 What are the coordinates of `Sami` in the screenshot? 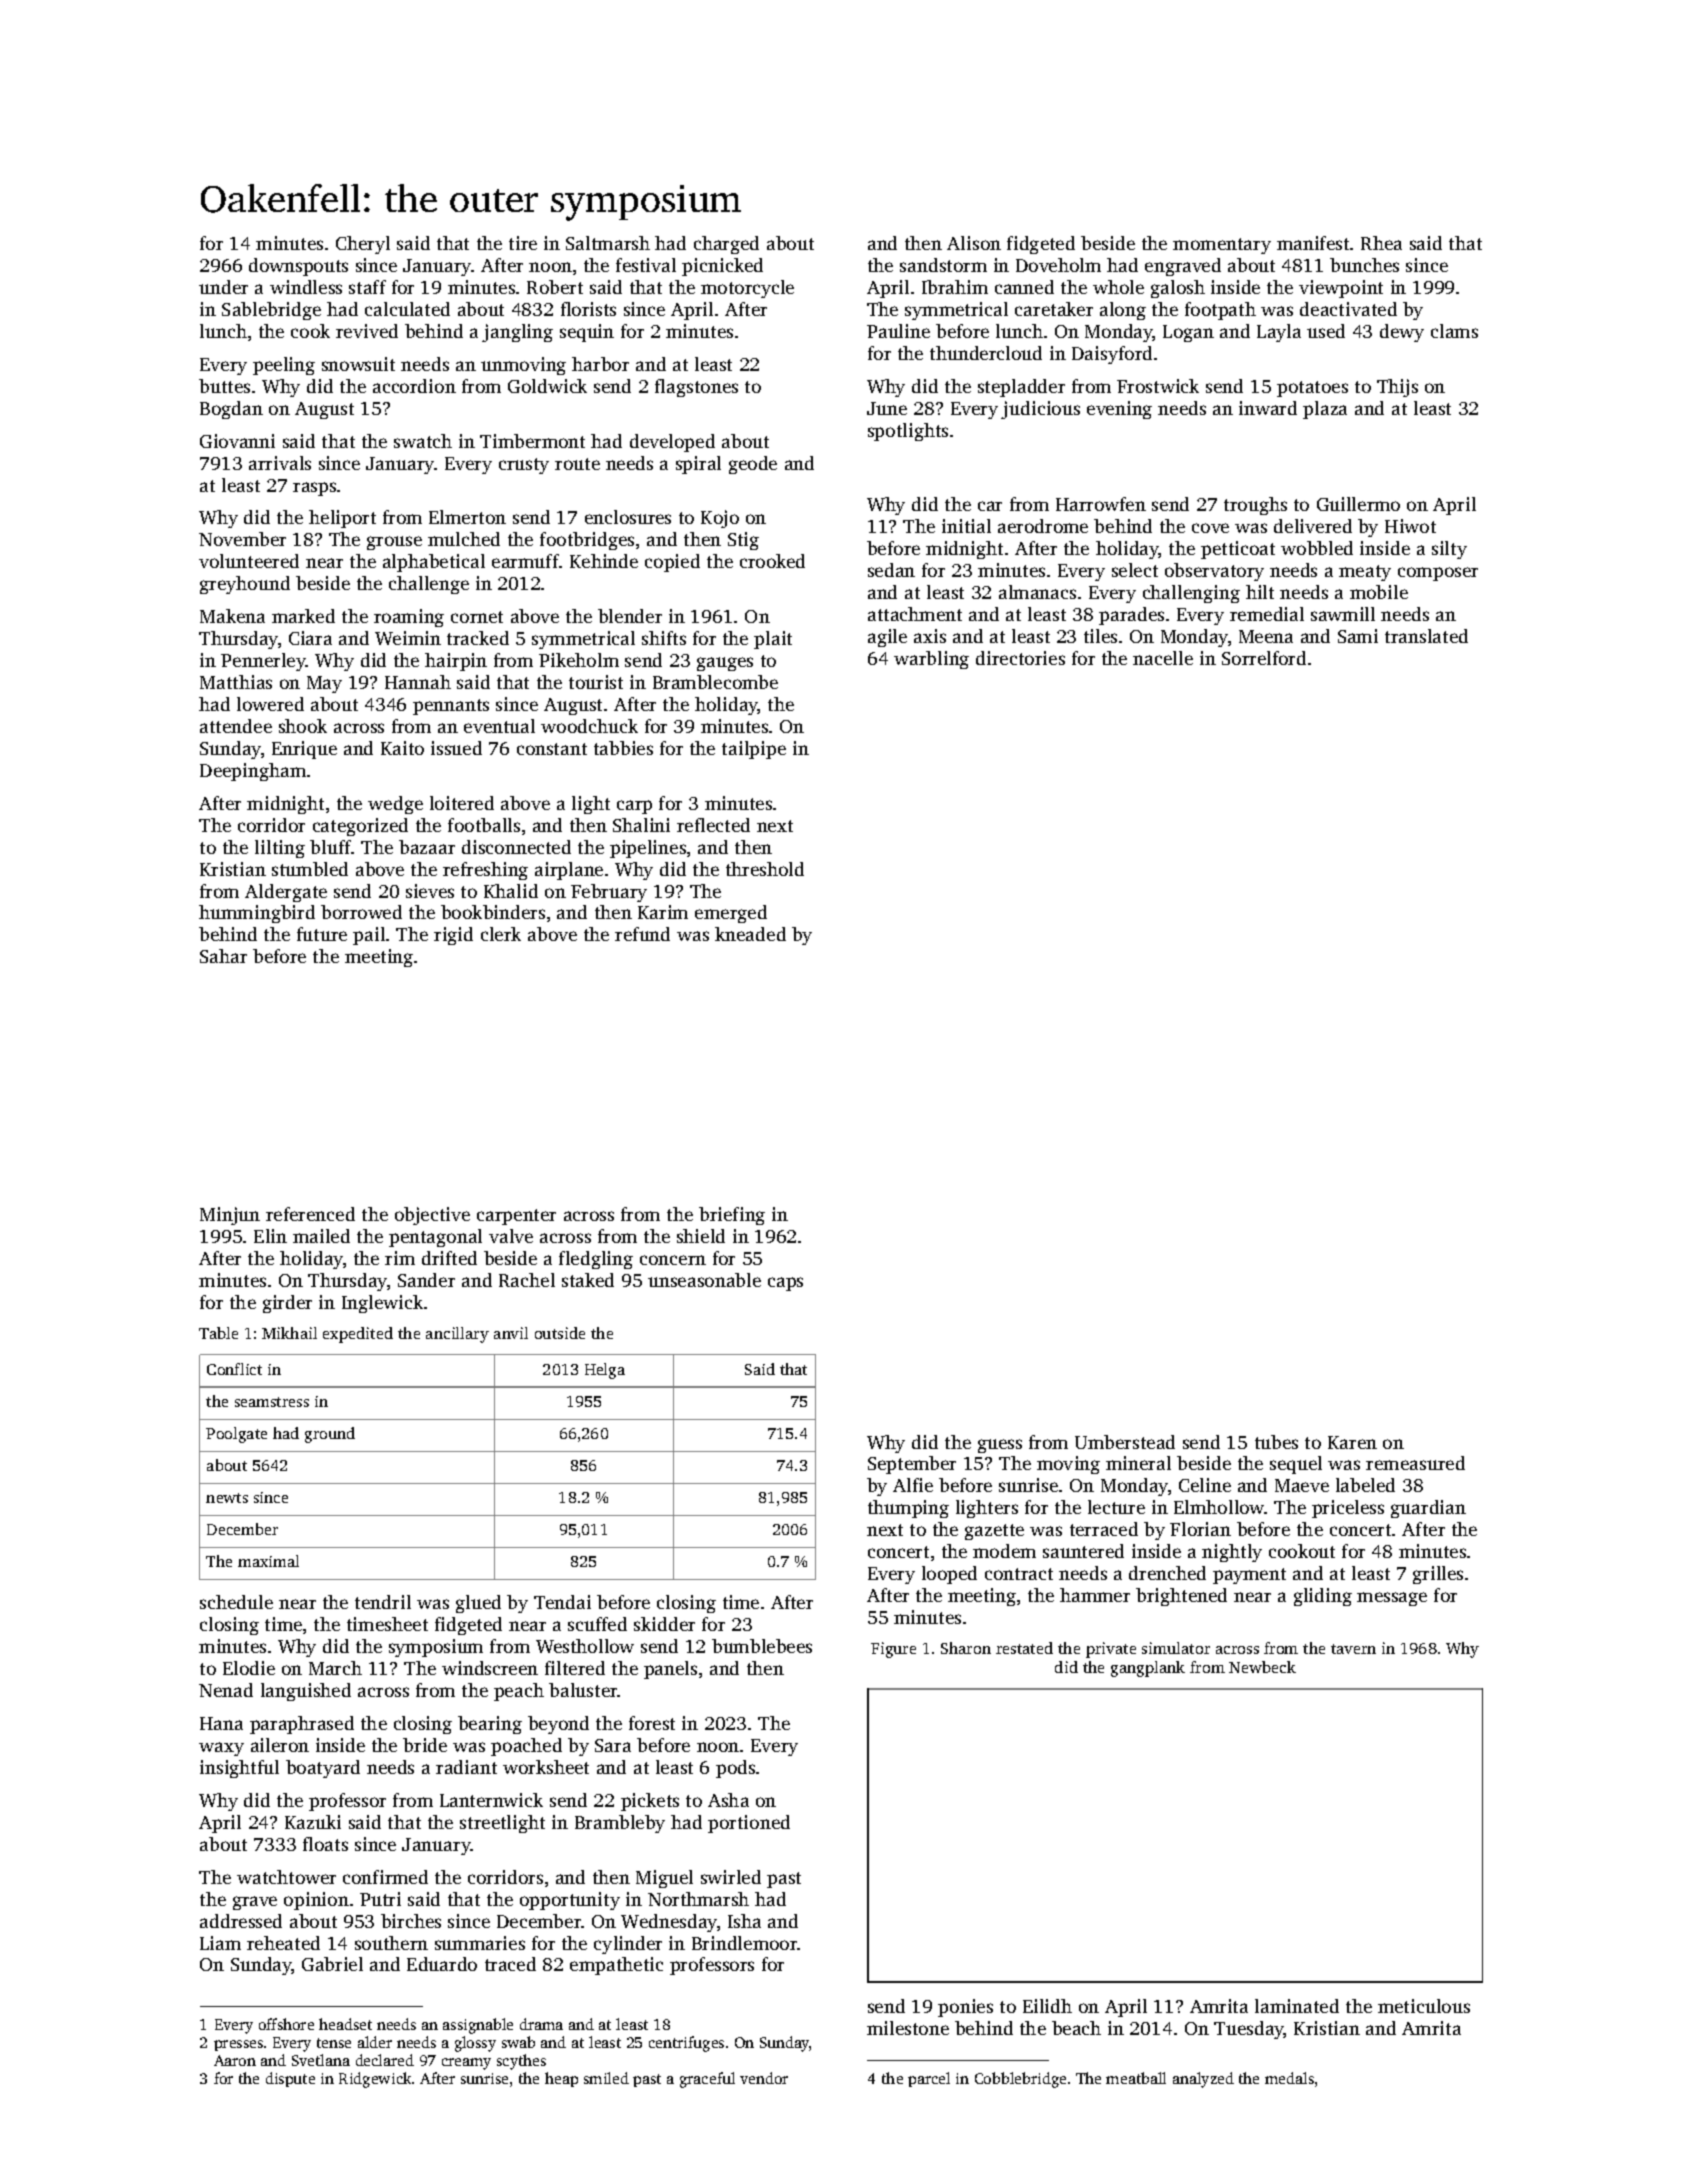 It's located at (1358, 636).
